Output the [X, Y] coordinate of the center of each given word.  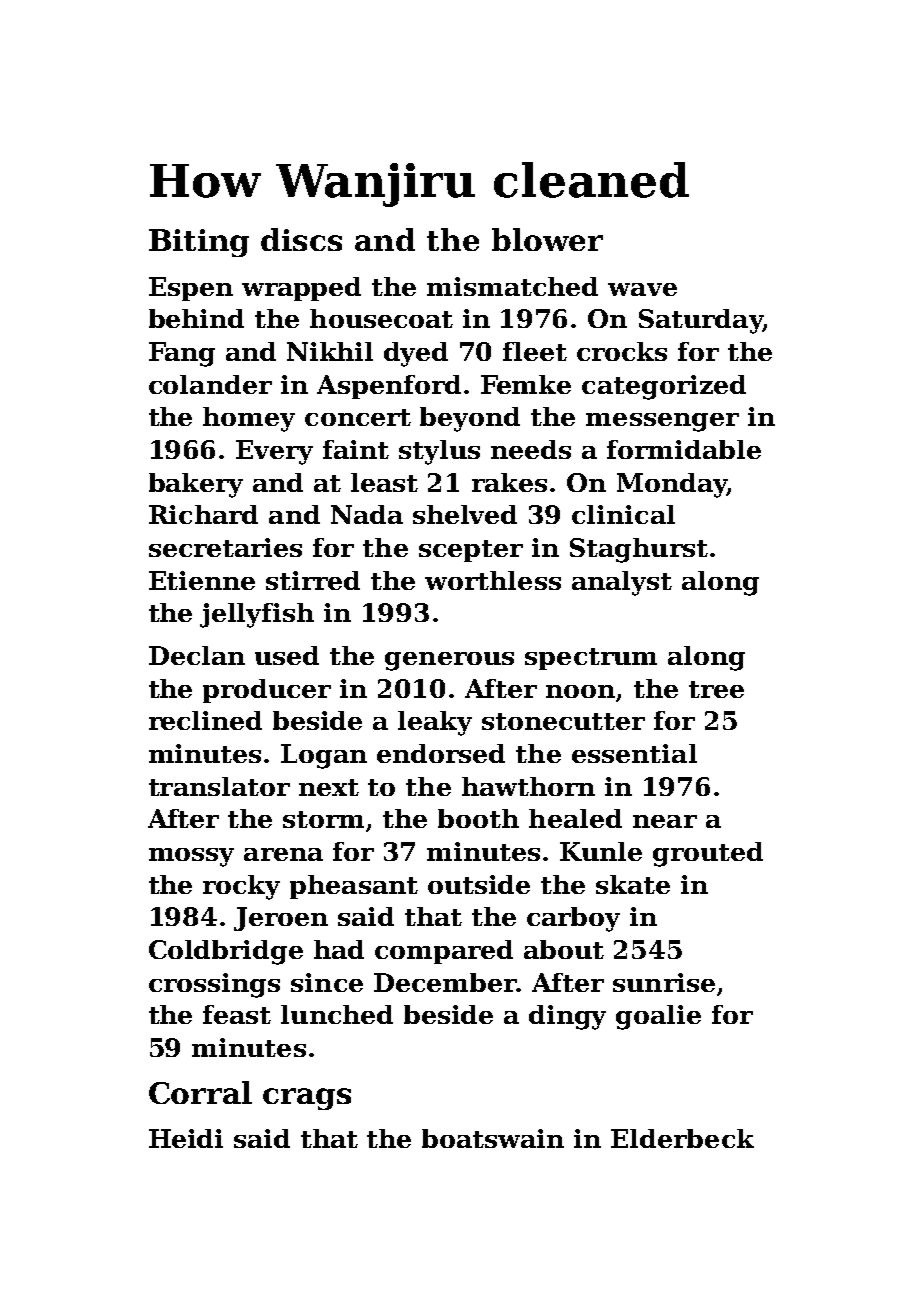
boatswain [493, 1138]
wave [642, 289]
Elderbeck [682, 1138]
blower [547, 239]
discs [301, 239]
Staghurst [639, 550]
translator [219, 786]
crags [307, 1099]
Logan [324, 756]
